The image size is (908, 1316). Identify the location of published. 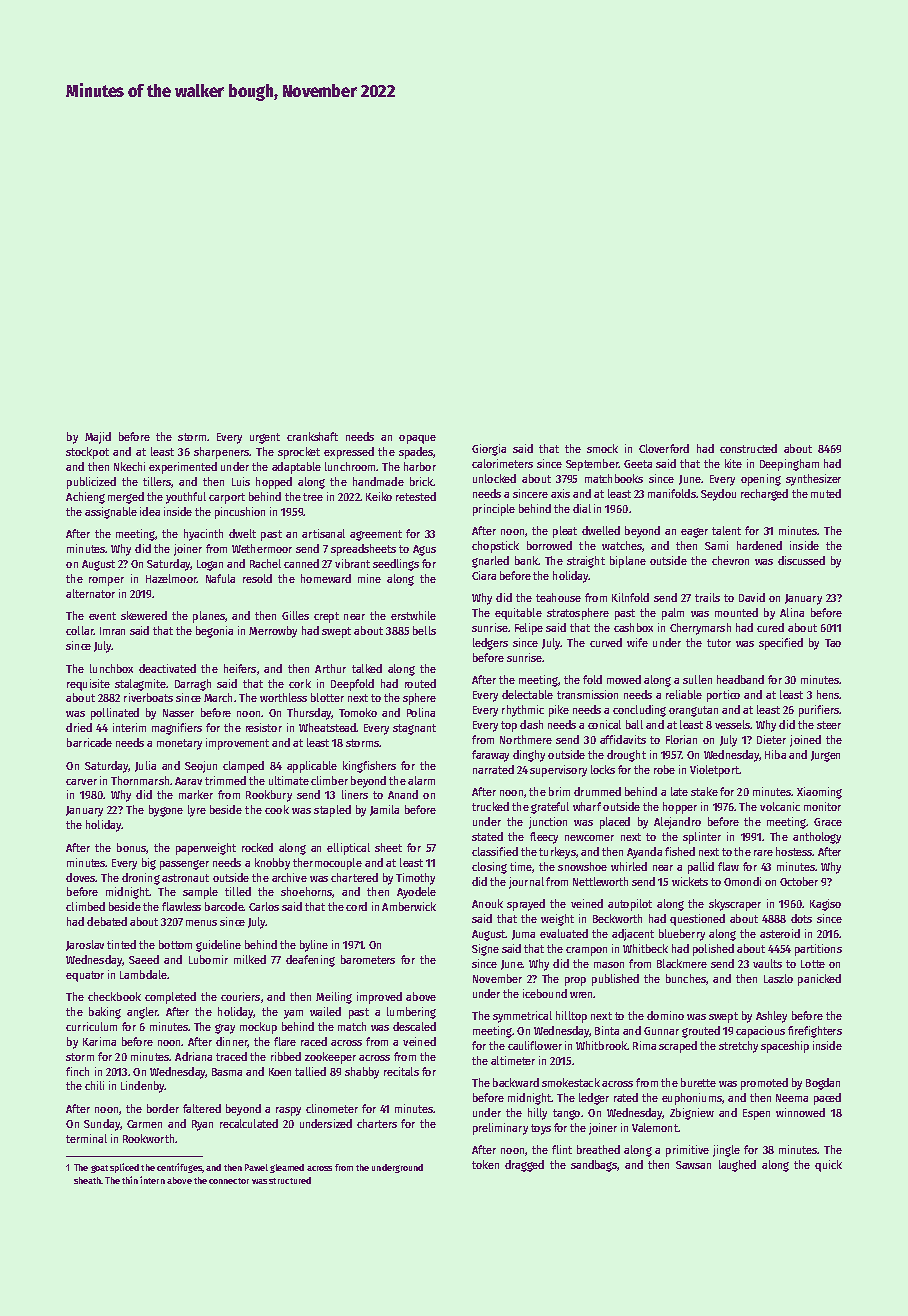
(615, 980).
